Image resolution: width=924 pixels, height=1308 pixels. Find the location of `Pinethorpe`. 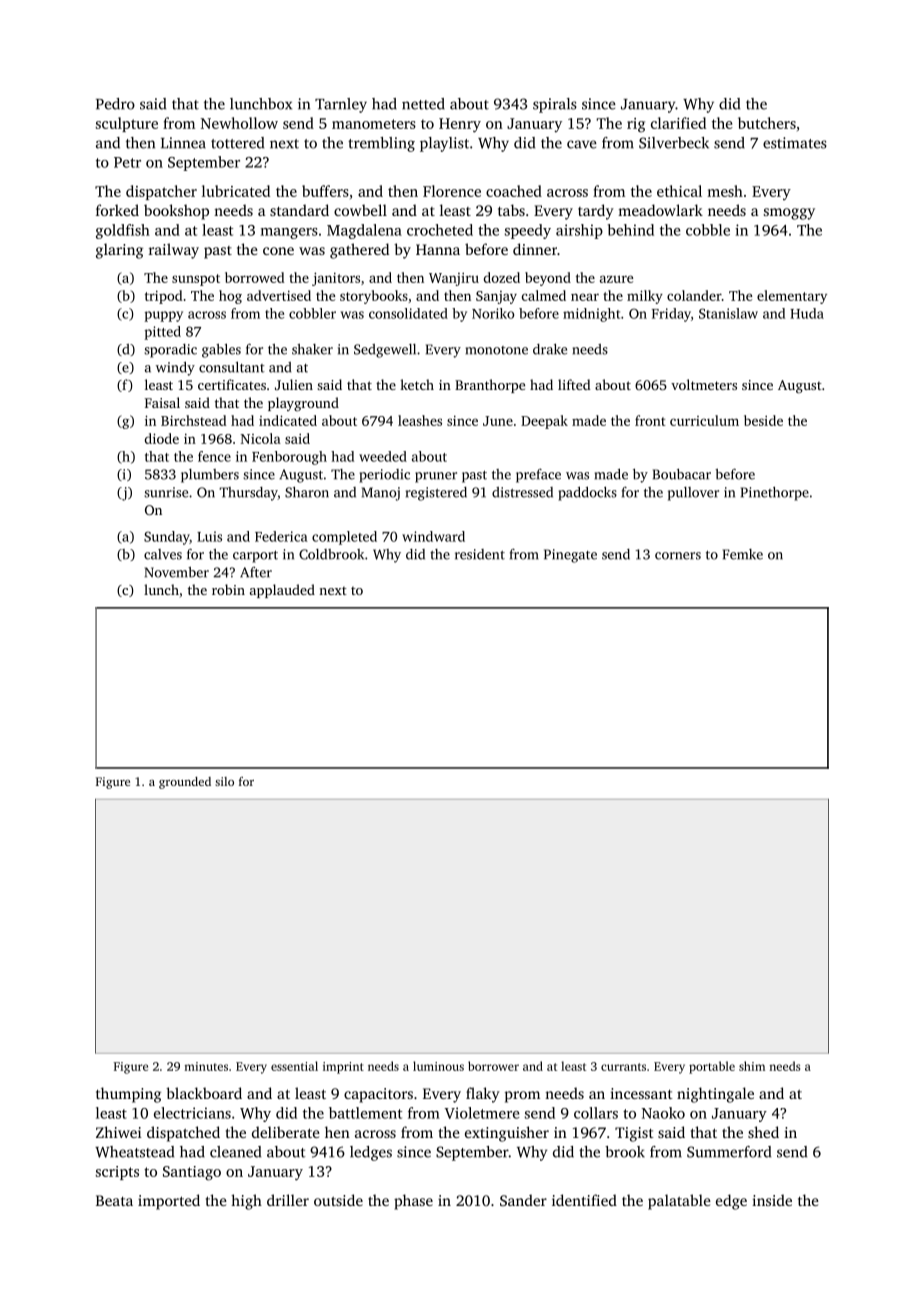

Pinethorpe is located at coordinates (775, 494).
